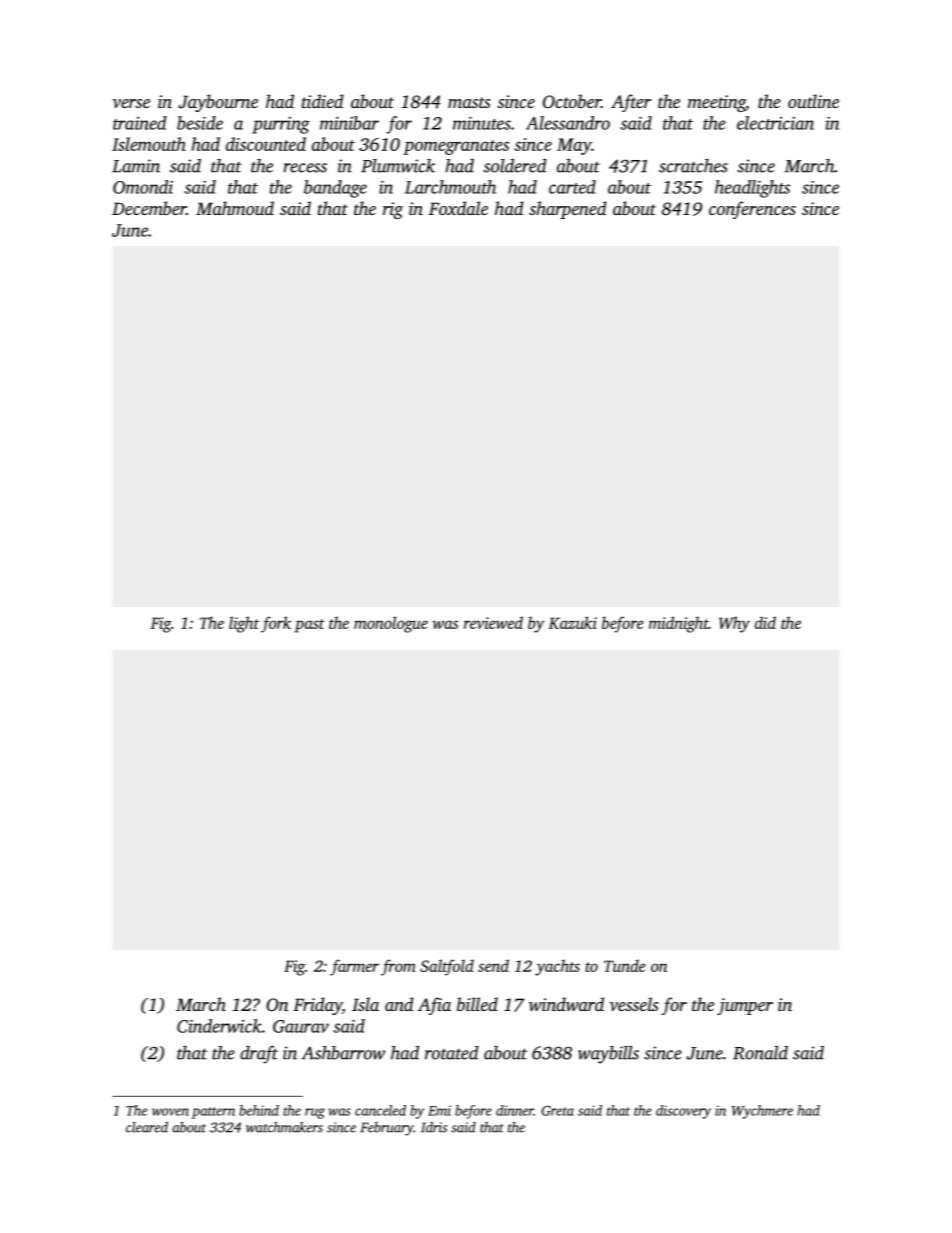 The image size is (952, 1233). Describe the element at coordinates (391, 624) in the screenshot. I see `monologue` at that location.
